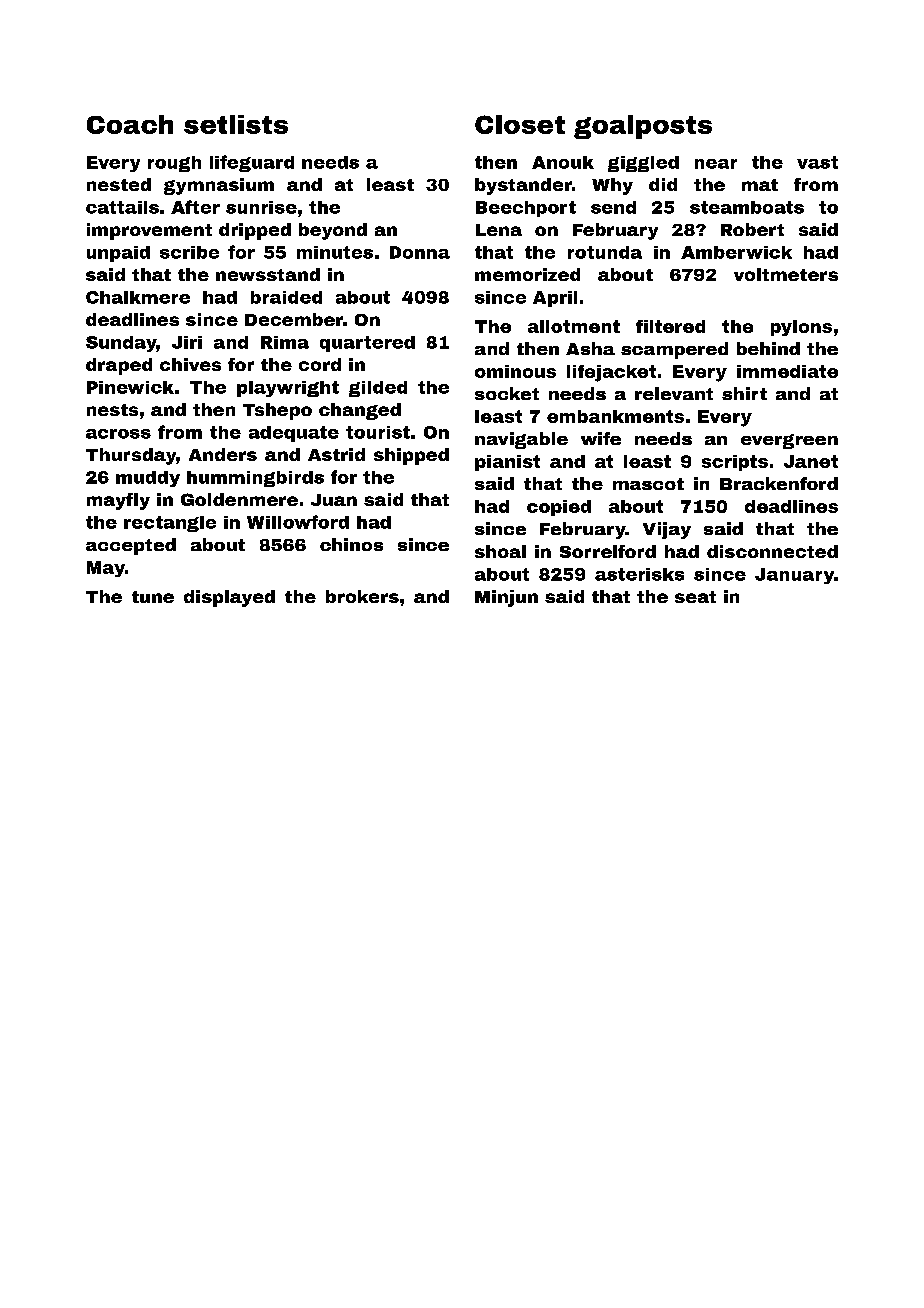  I want to click on nested, so click(119, 184).
